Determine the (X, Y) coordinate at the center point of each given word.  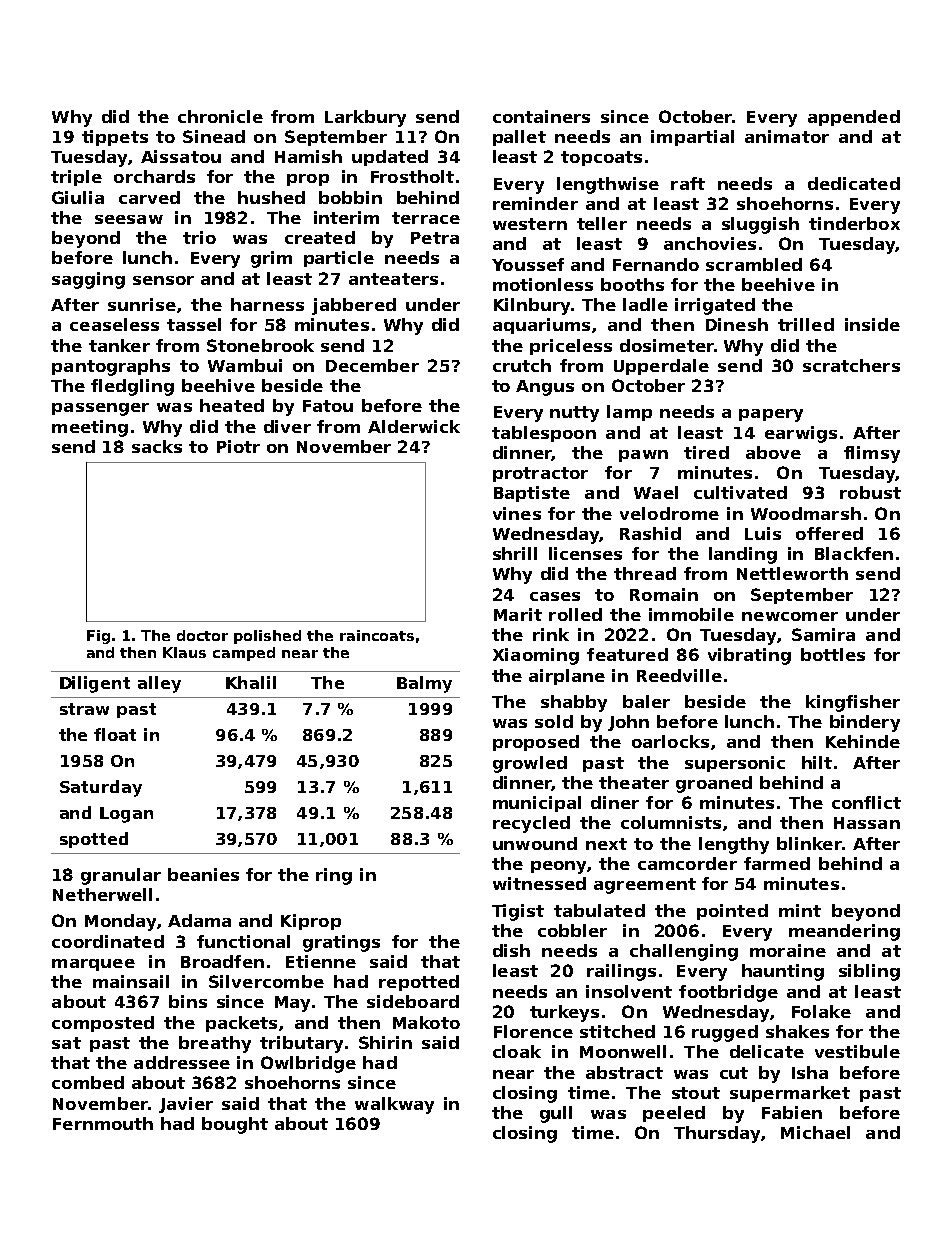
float (115, 734)
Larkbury (365, 118)
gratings (341, 943)
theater (634, 782)
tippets (115, 138)
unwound (535, 843)
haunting (783, 972)
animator (787, 136)
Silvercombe (266, 981)
